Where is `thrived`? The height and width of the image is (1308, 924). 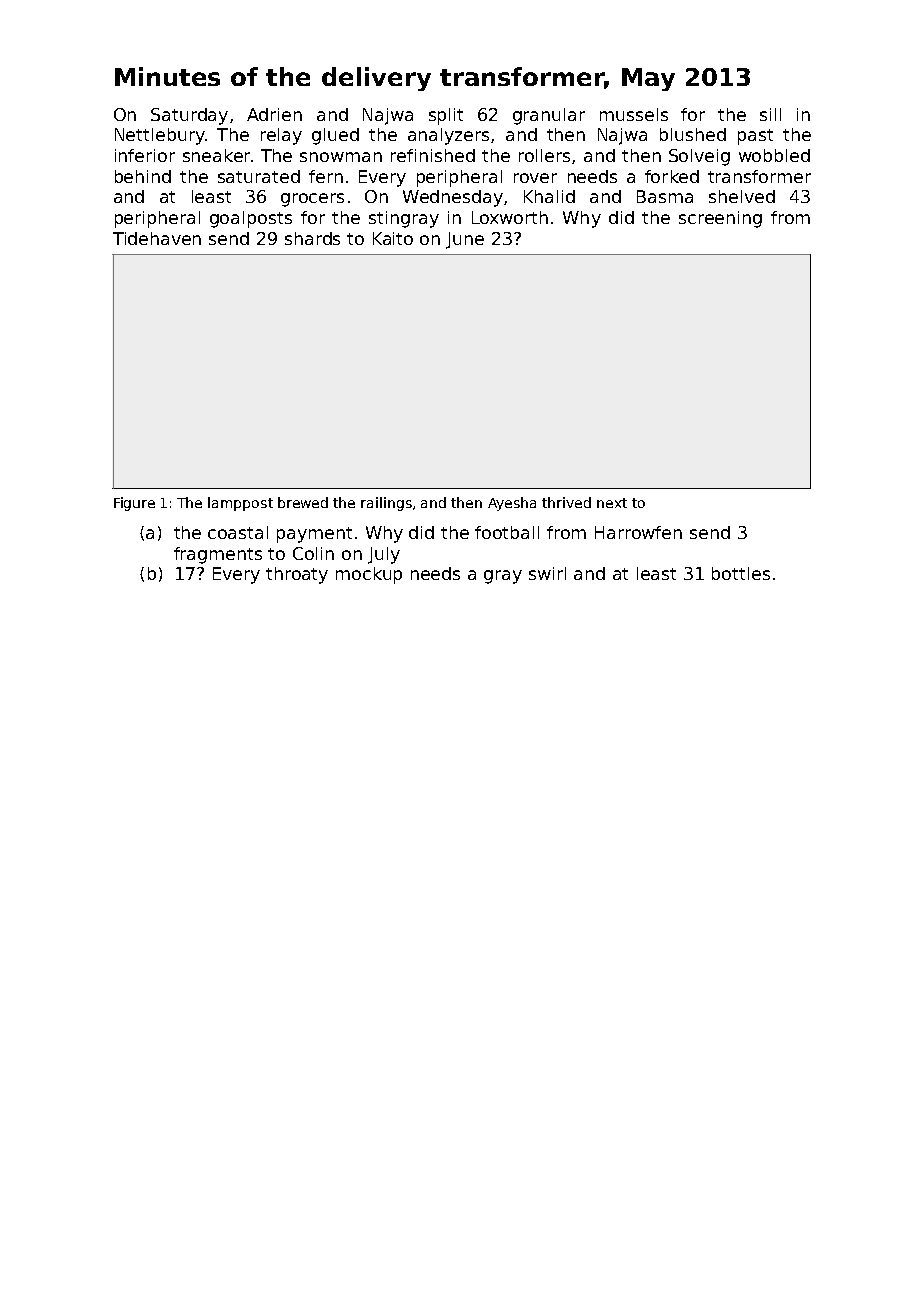
thrived is located at coordinates (566, 502).
